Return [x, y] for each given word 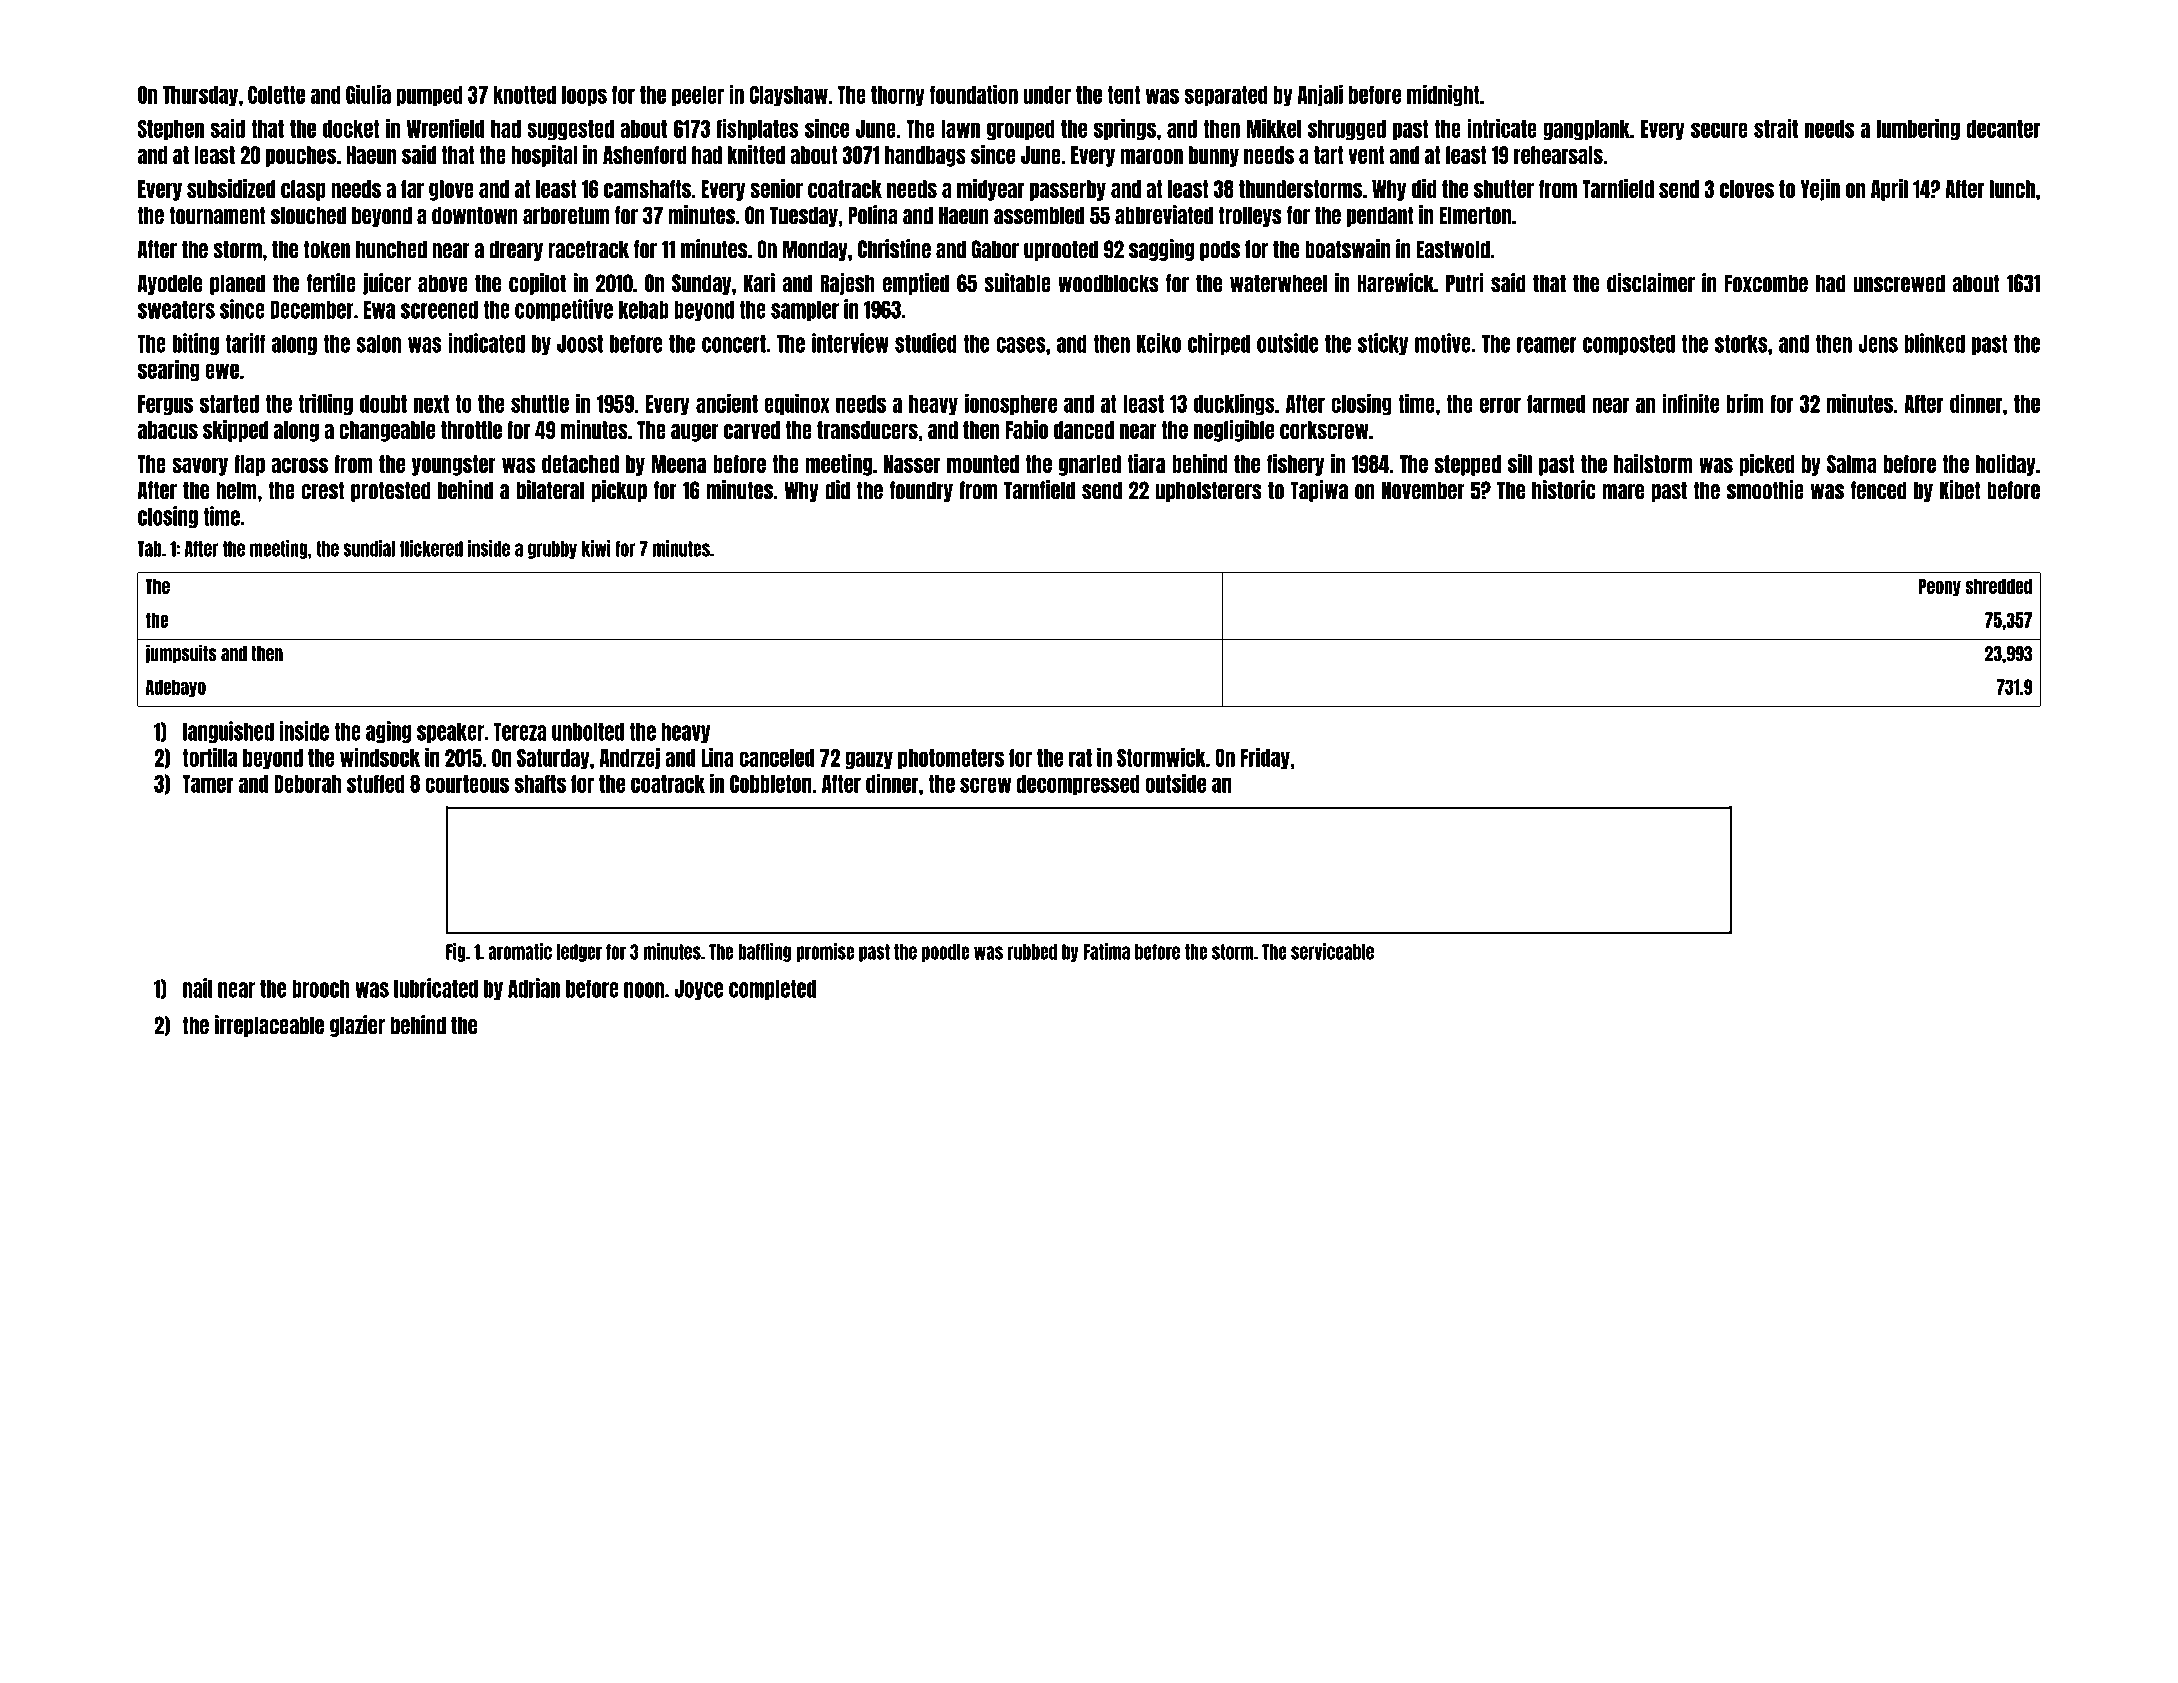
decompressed [1078, 785]
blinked [1935, 343]
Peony [1940, 587]
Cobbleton [771, 784]
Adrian [534, 988]
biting [196, 344]
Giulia [368, 94]
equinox [797, 404]
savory [200, 467]
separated [1226, 96]
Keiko [1159, 343]
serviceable [1332, 951]
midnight [1443, 95]
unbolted [588, 732]
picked [1767, 465]
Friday [1265, 758]
